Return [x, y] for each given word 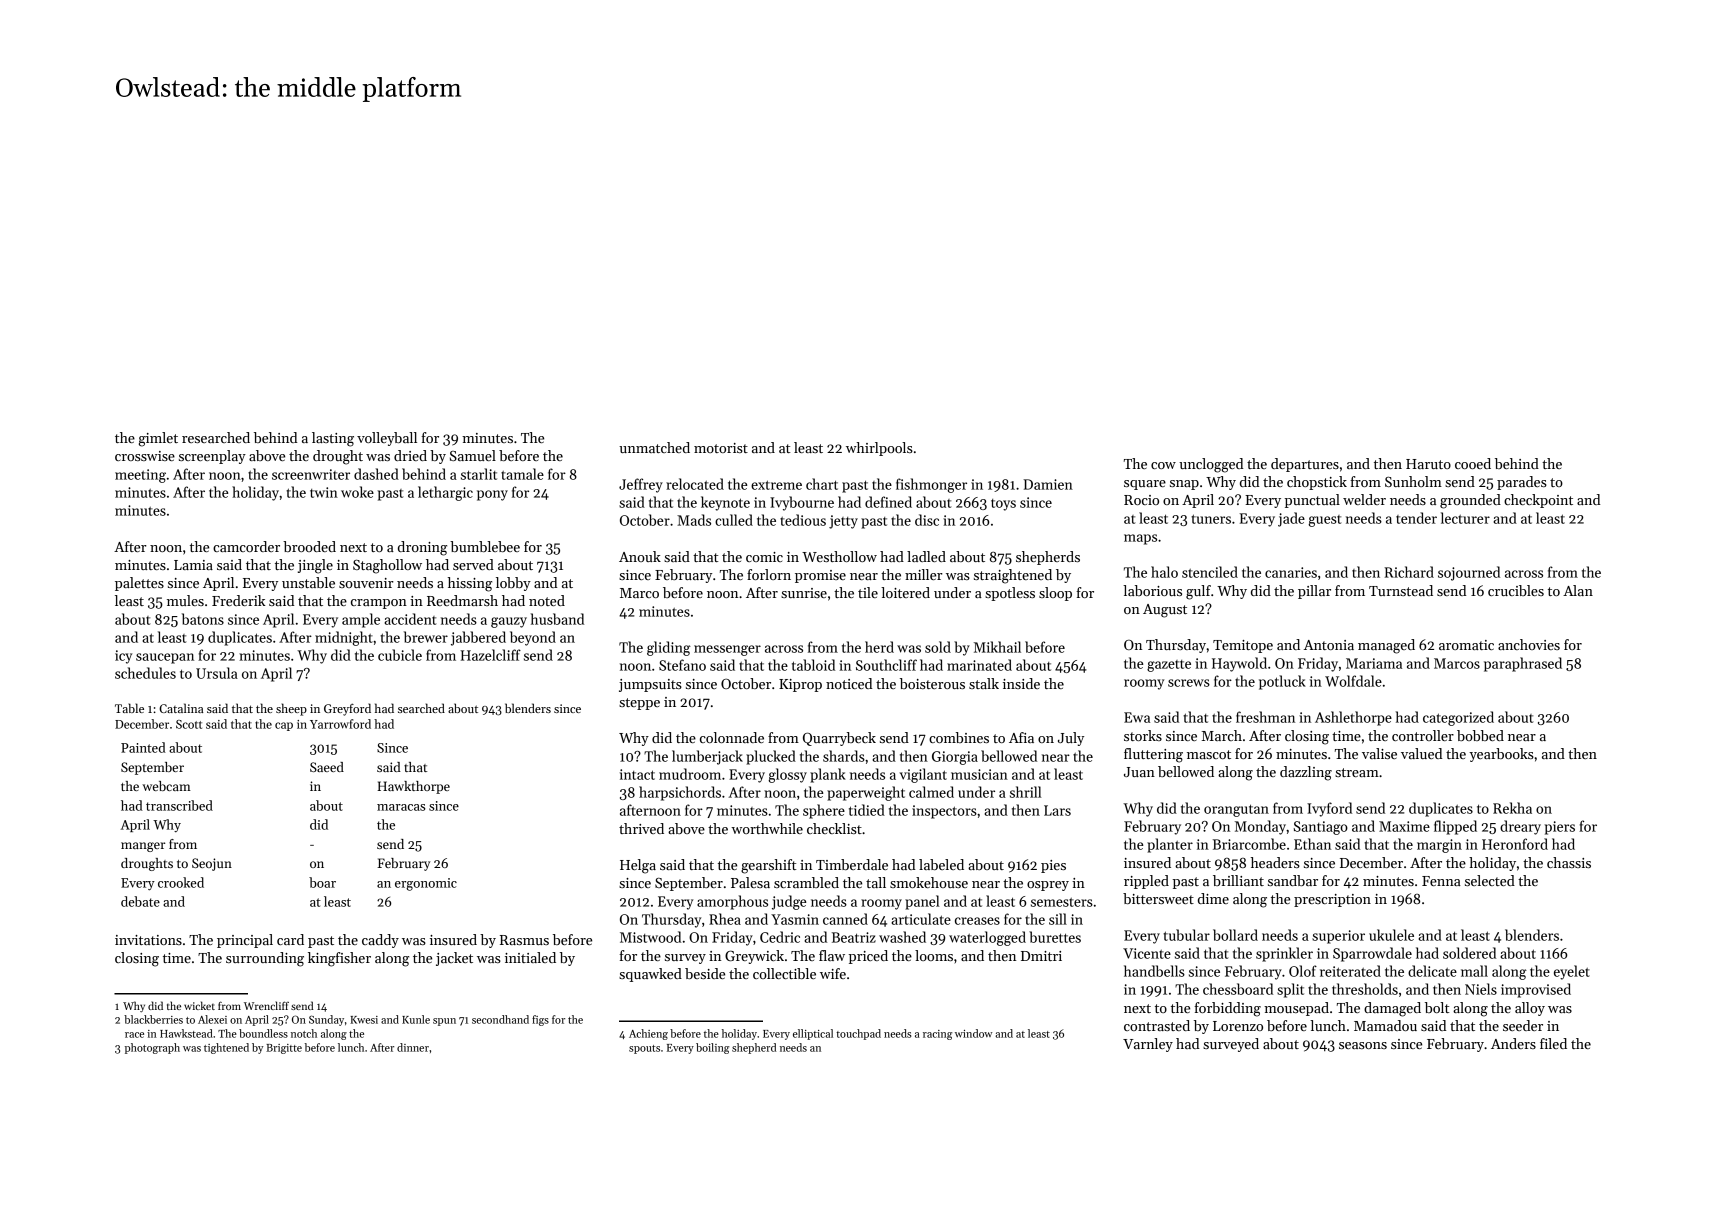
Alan [1578, 590]
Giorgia [955, 758]
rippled [1146, 882]
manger [143, 847]
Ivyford [1329, 809]
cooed [1473, 463]
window [973, 1033]
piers [1560, 828]
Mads [694, 520]
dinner [413, 1047]
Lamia [193, 565]
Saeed [327, 767]
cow [1163, 465]
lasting [333, 439]
